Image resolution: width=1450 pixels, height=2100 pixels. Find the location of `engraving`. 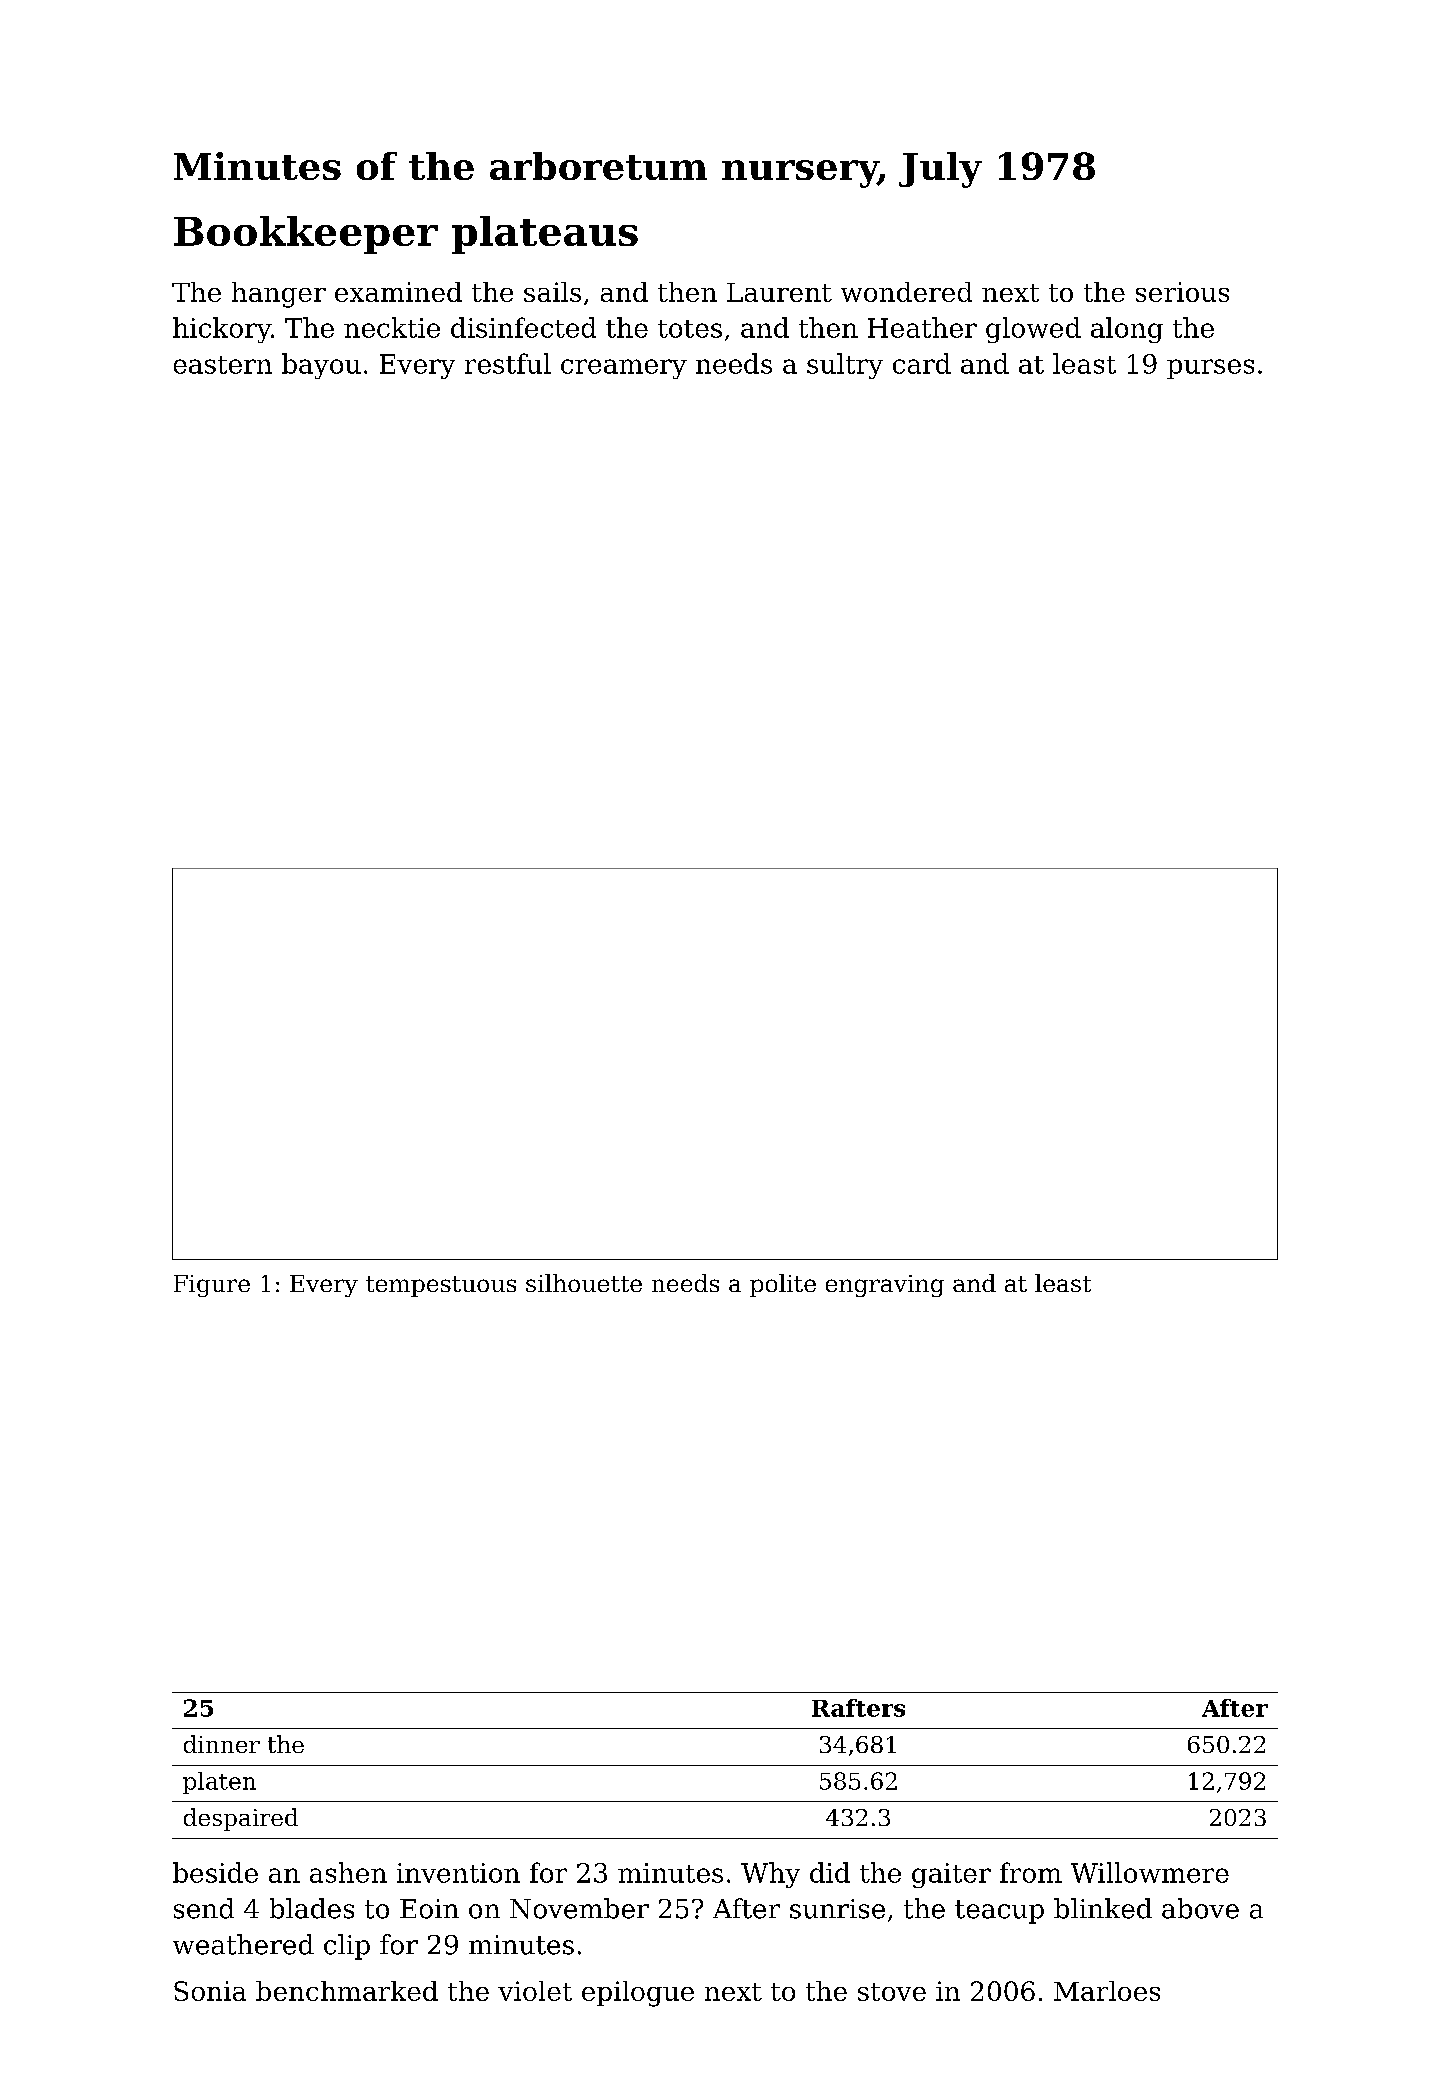

engraving is located at coordinates (885, 1286).
